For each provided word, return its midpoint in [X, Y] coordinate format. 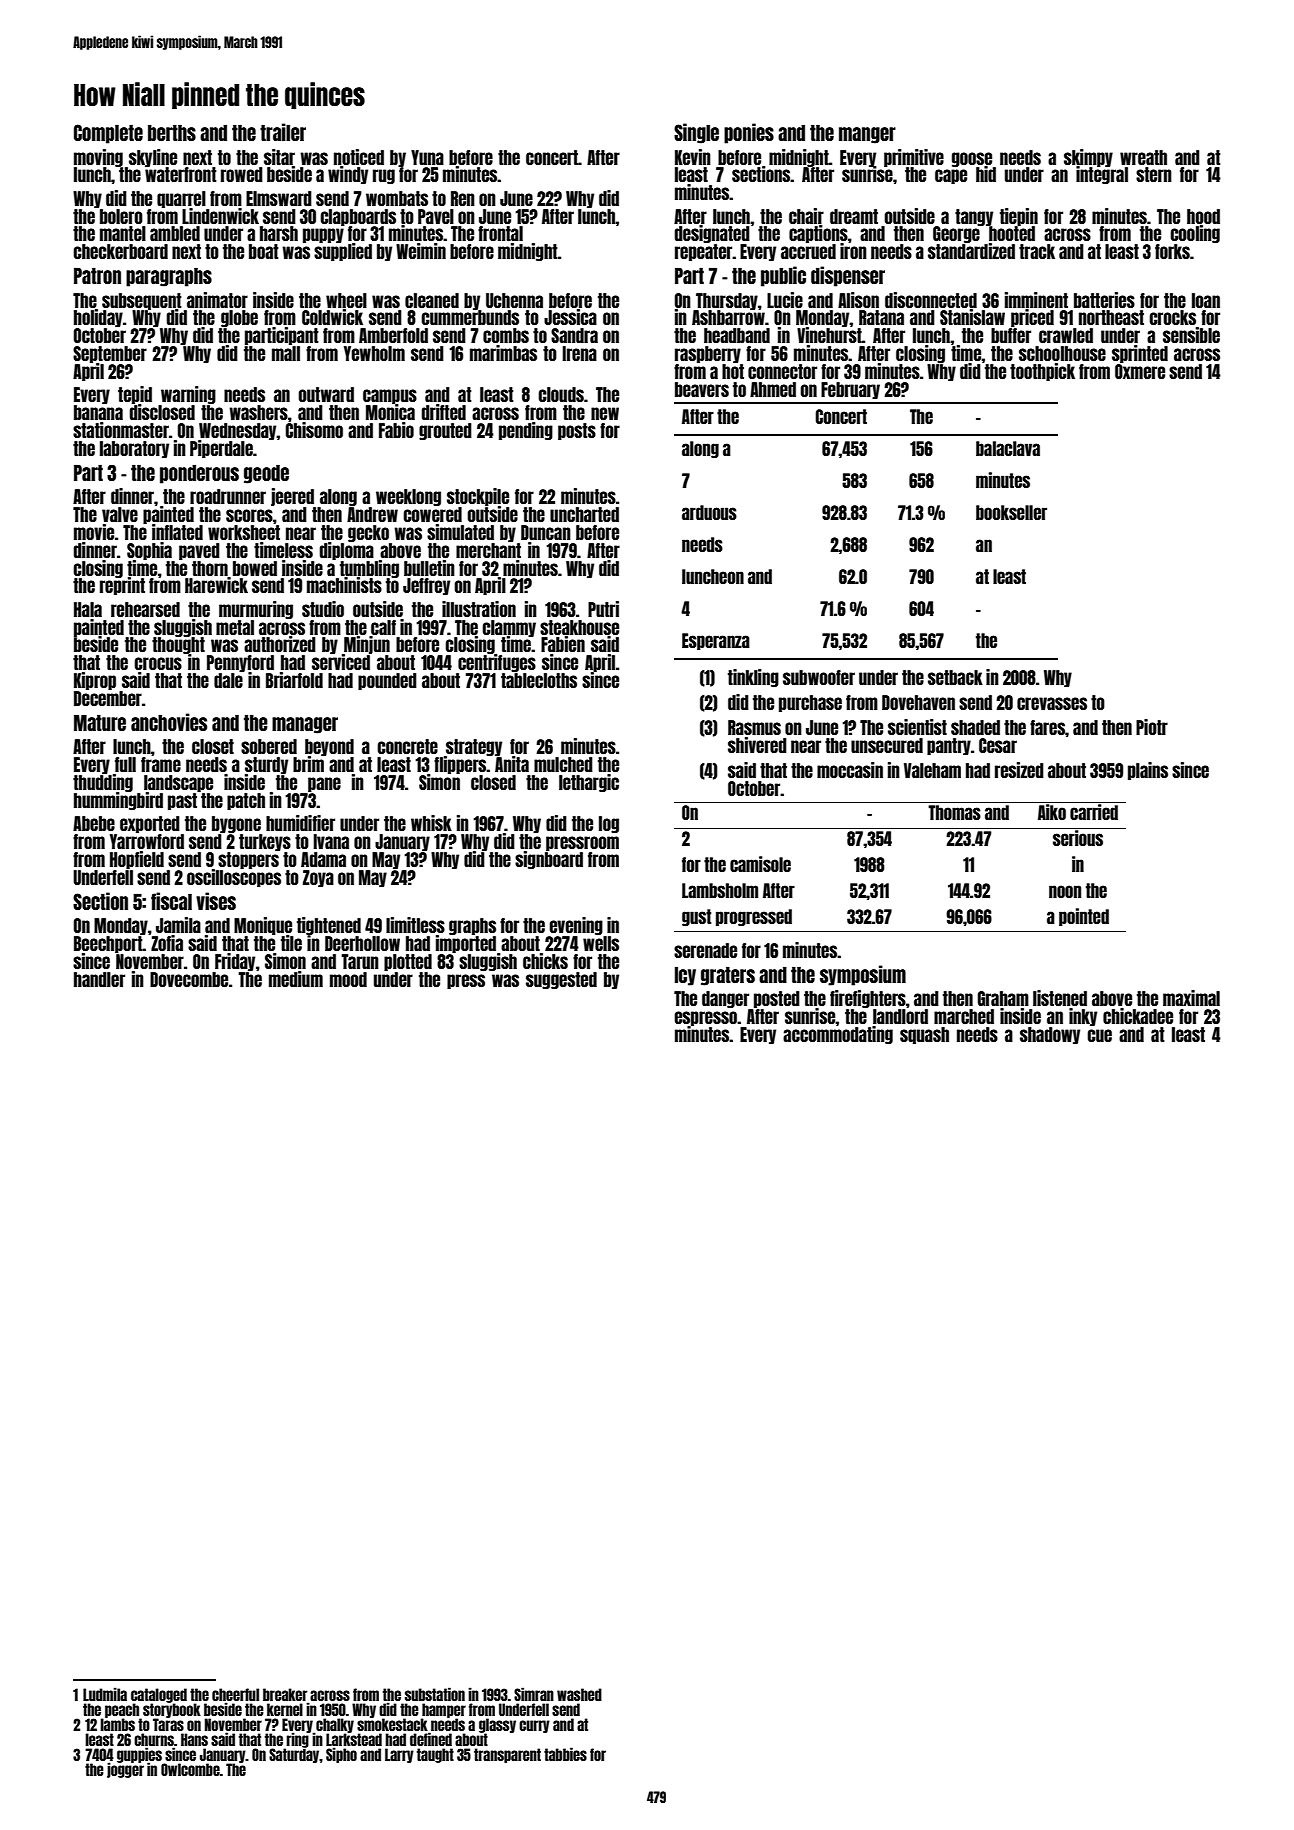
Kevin [693, 157]
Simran [534, 1694]
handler [99, 979]
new [605, 413]
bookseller [1011, 512]
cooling [1195, 234]
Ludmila [105, 1694]
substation [435, 1694]
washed [579, 1694]
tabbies [565, 1754]
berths [172, 132]
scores [249, 515]
